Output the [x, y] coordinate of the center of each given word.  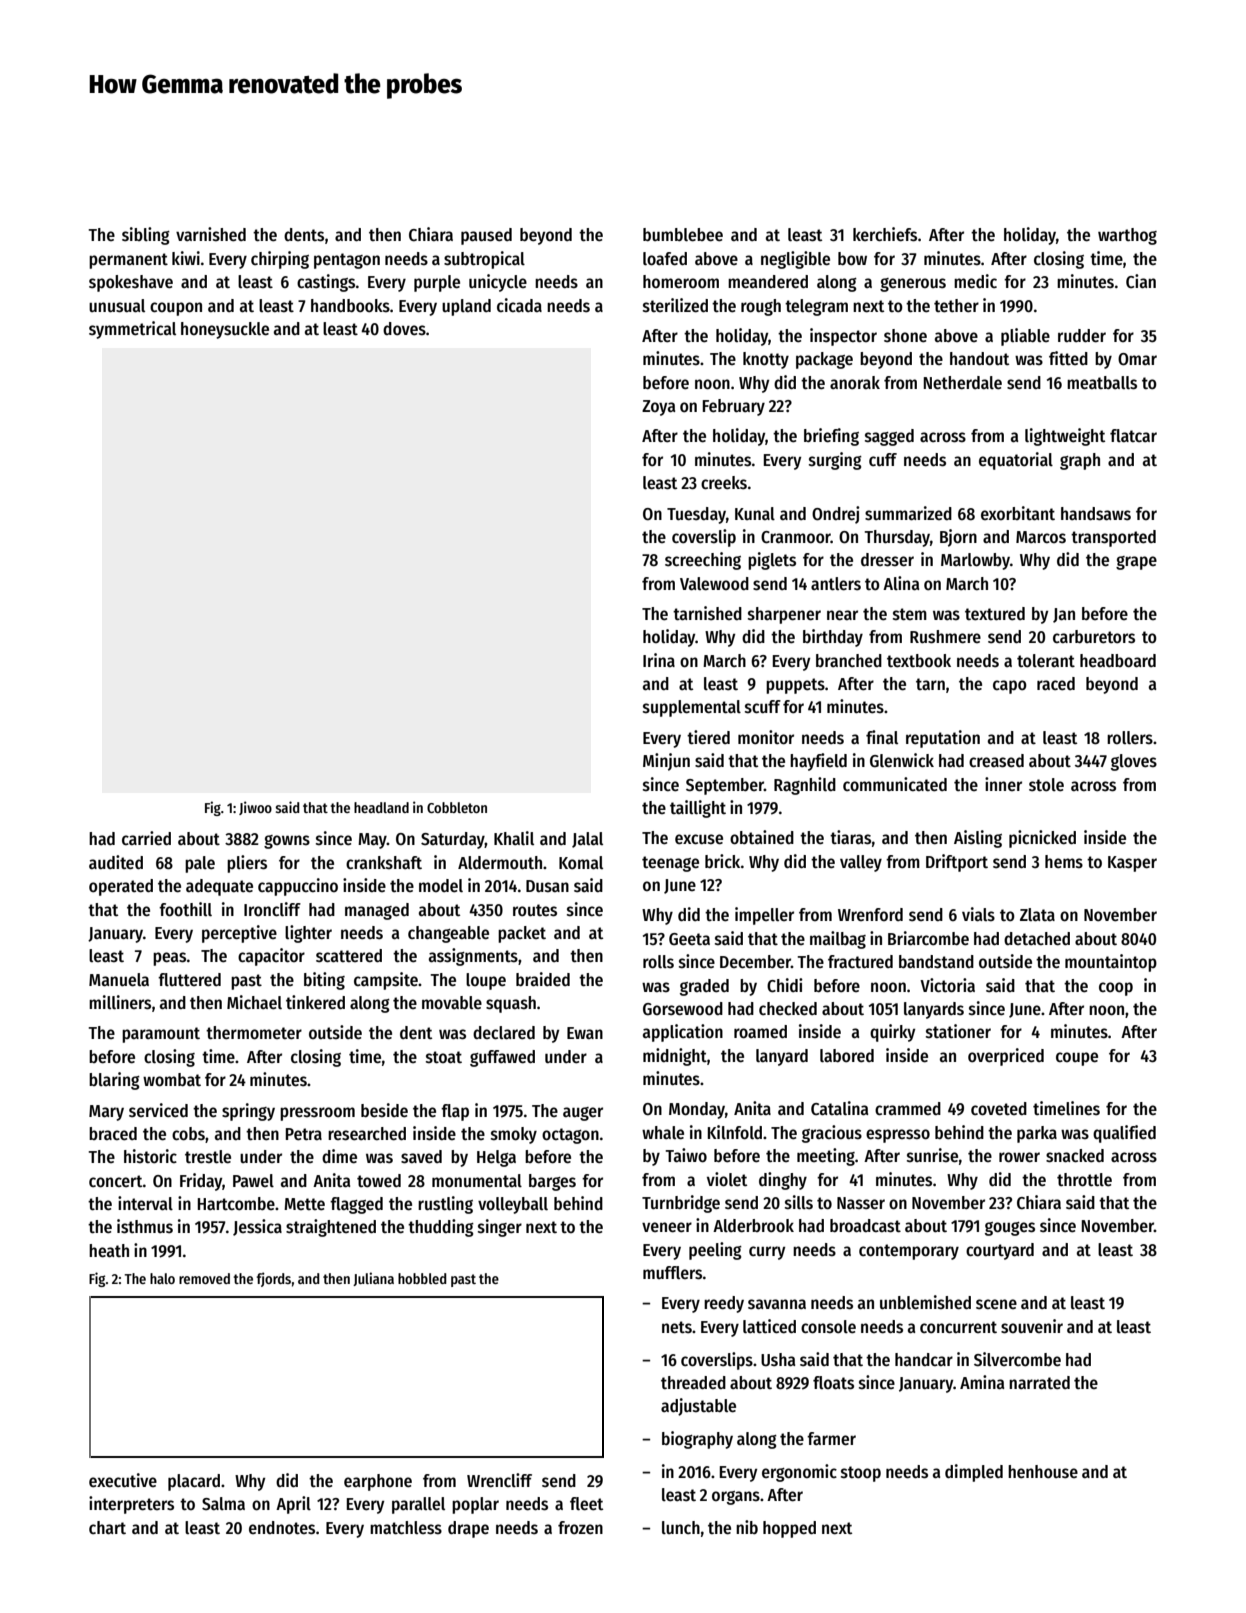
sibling [146, 236]
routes [535, 910]
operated [121, 887]
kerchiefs [885, 234]
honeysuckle [225, 330]
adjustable [698, 1407]
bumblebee [683, 235]
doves [404, 329]
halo [162, 1278]
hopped [789, 1529]
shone [905, 336]
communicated [895, 784]
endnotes [282, 1528]
